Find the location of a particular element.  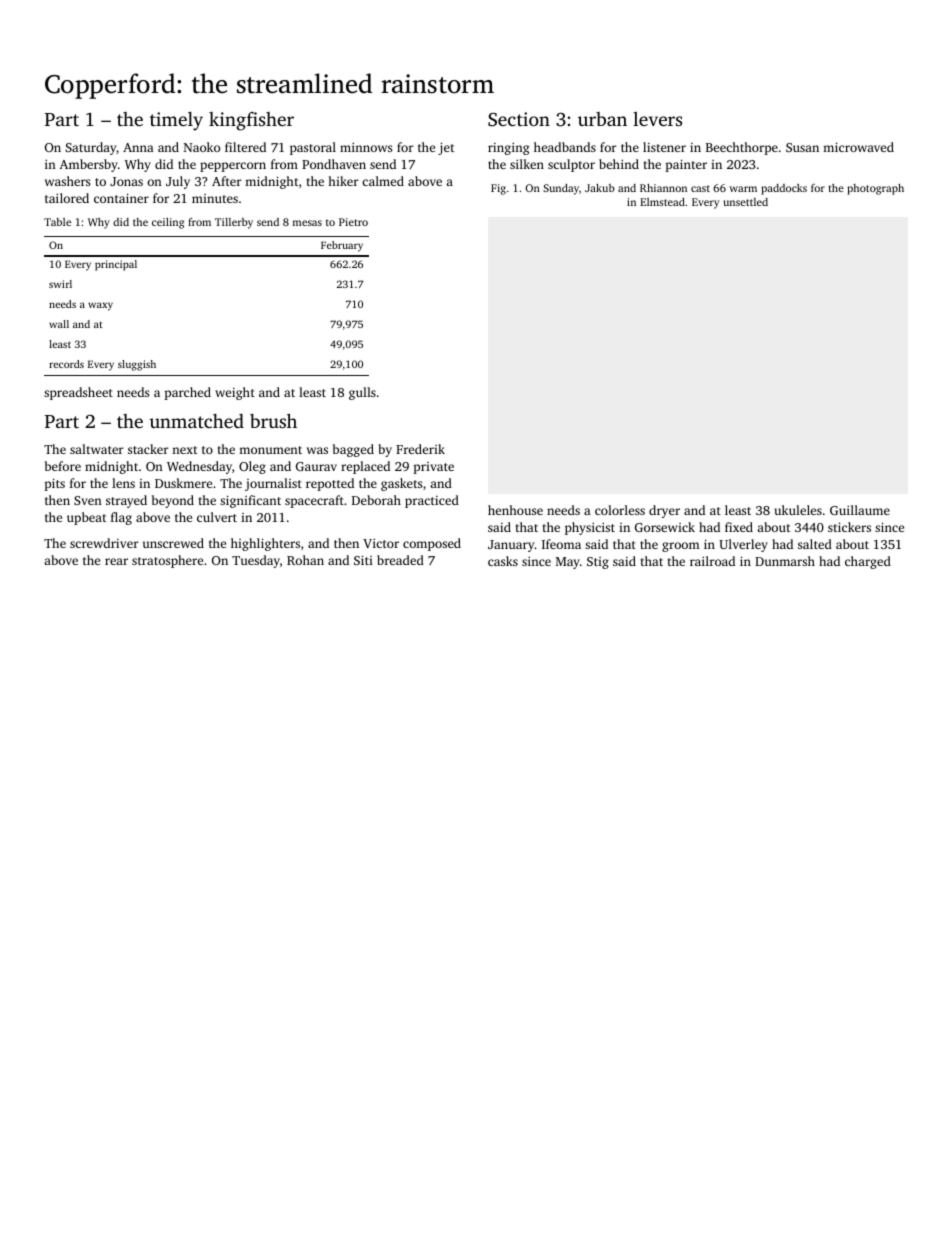

listener is located at coordinates (664, 147).
